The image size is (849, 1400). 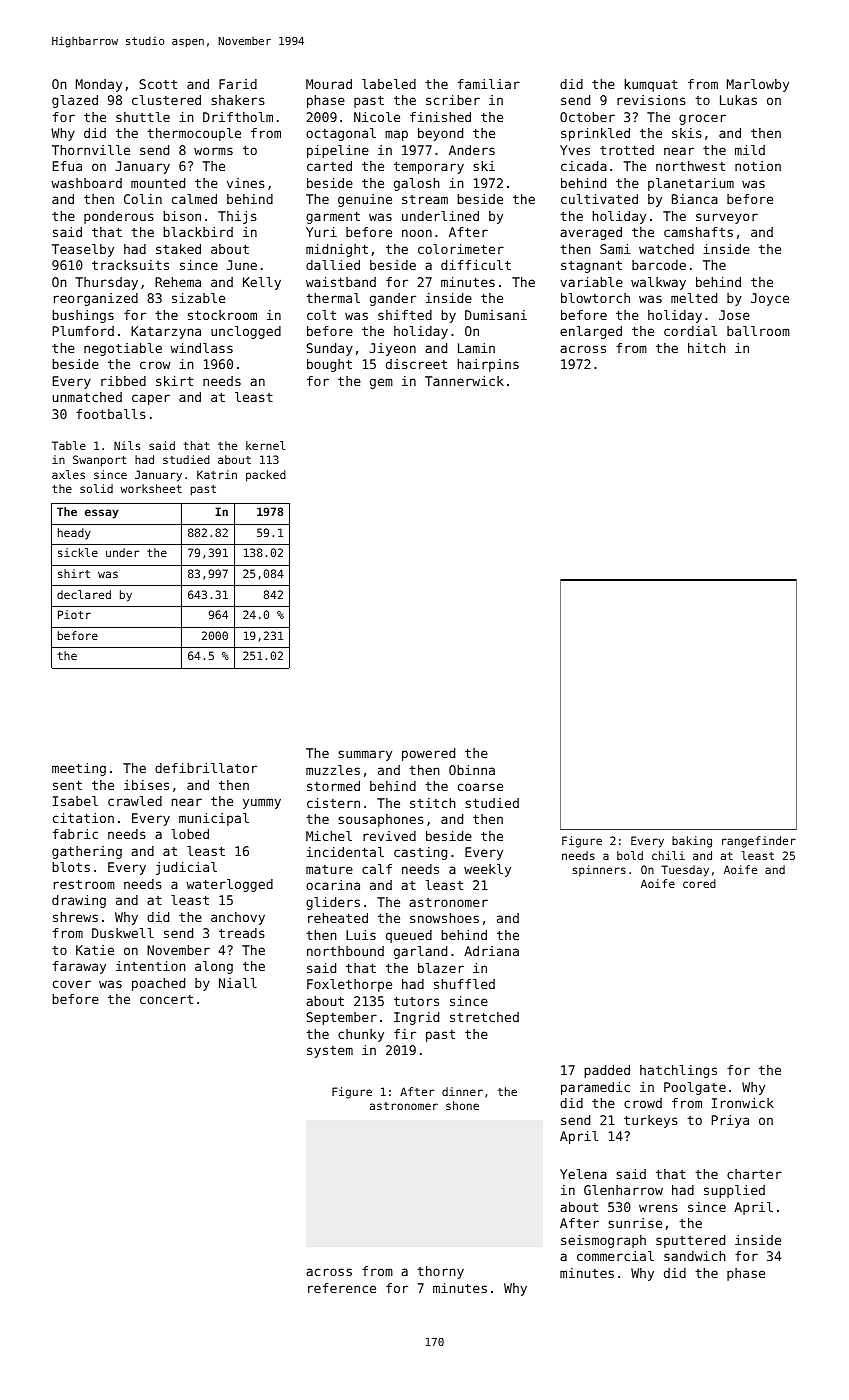 What do you see at coordinates (476, 265) in the document?
I see `difficult` at bounding box center [476, 265].
